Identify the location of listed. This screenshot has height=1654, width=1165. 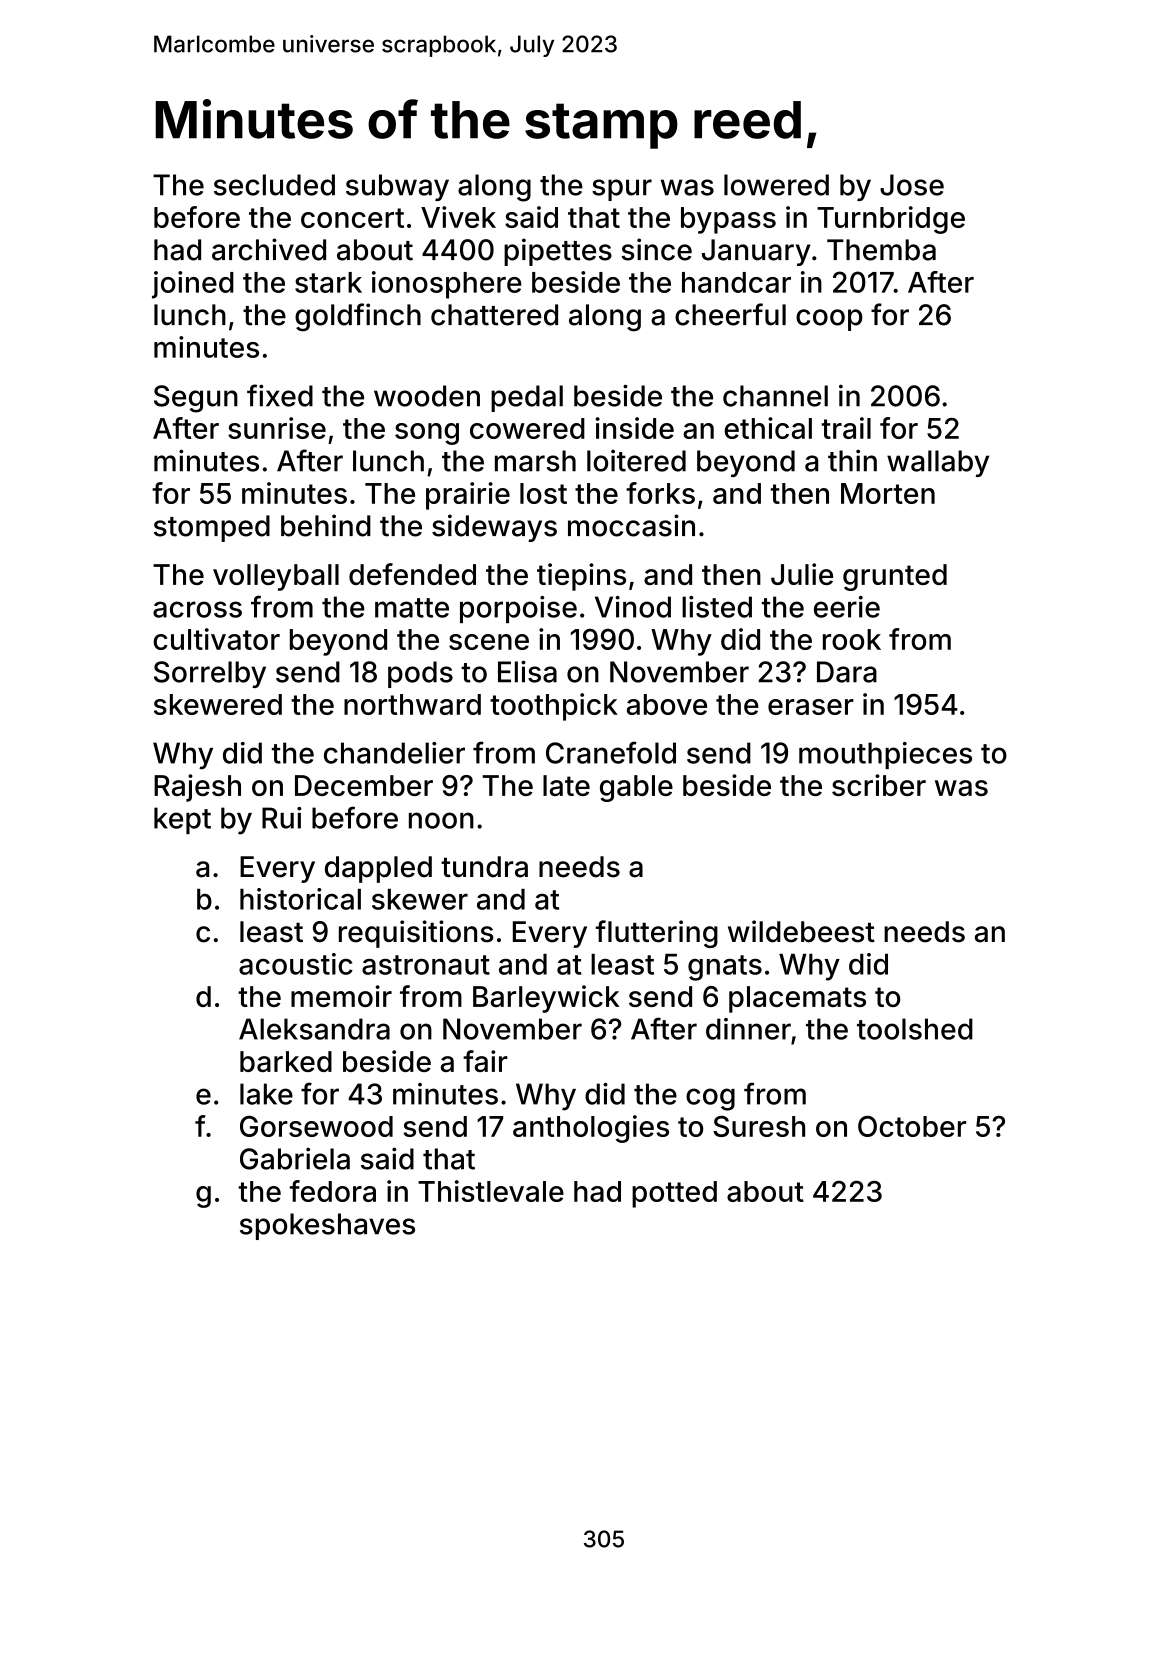
(717, 607).
